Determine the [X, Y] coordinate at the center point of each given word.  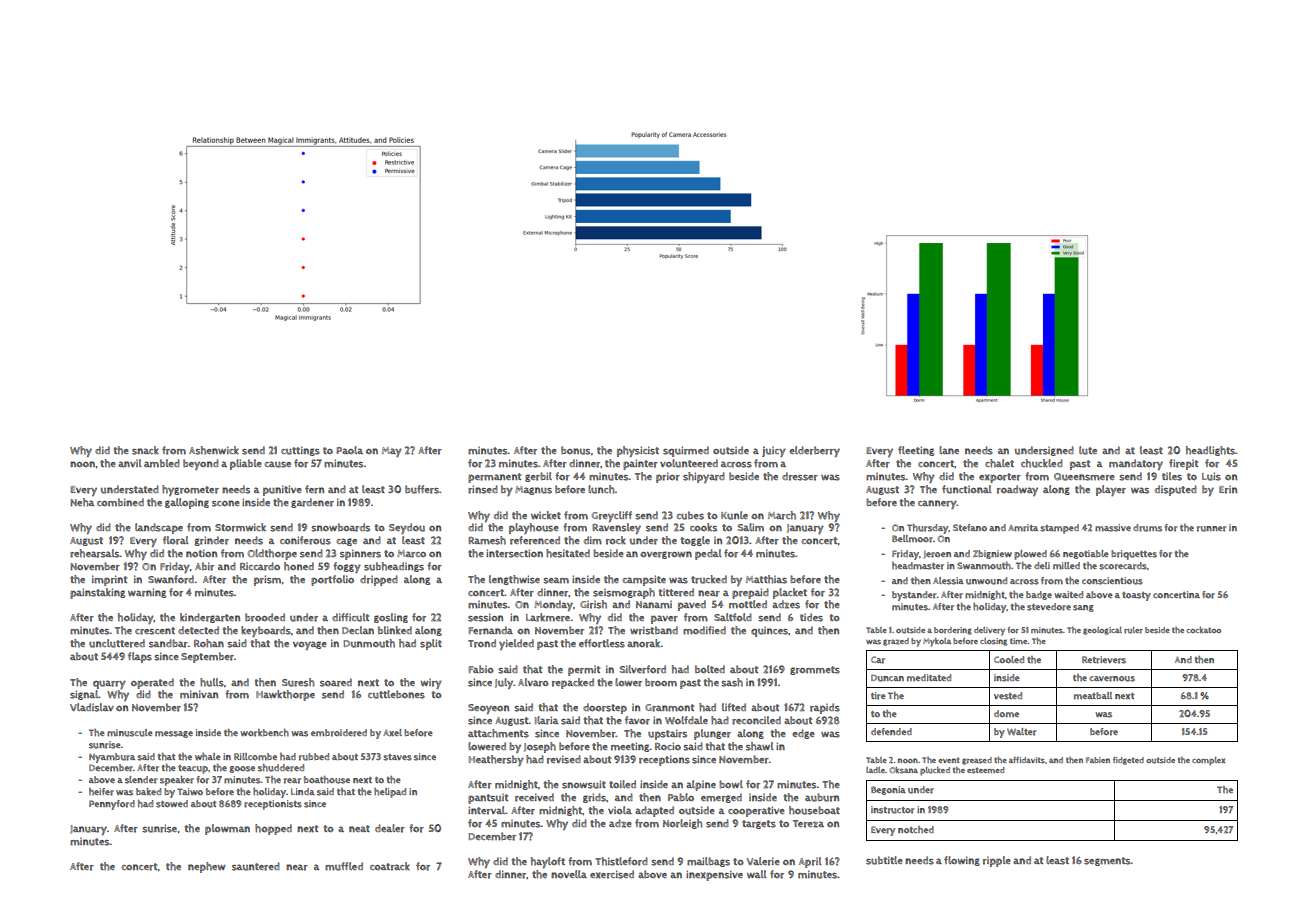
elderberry [814, 451]
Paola [349, 450]
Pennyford [112, 805]
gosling [391, 618]
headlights [1210, 451]
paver [664, 619]
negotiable [1086, 554]
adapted [654, 811]
